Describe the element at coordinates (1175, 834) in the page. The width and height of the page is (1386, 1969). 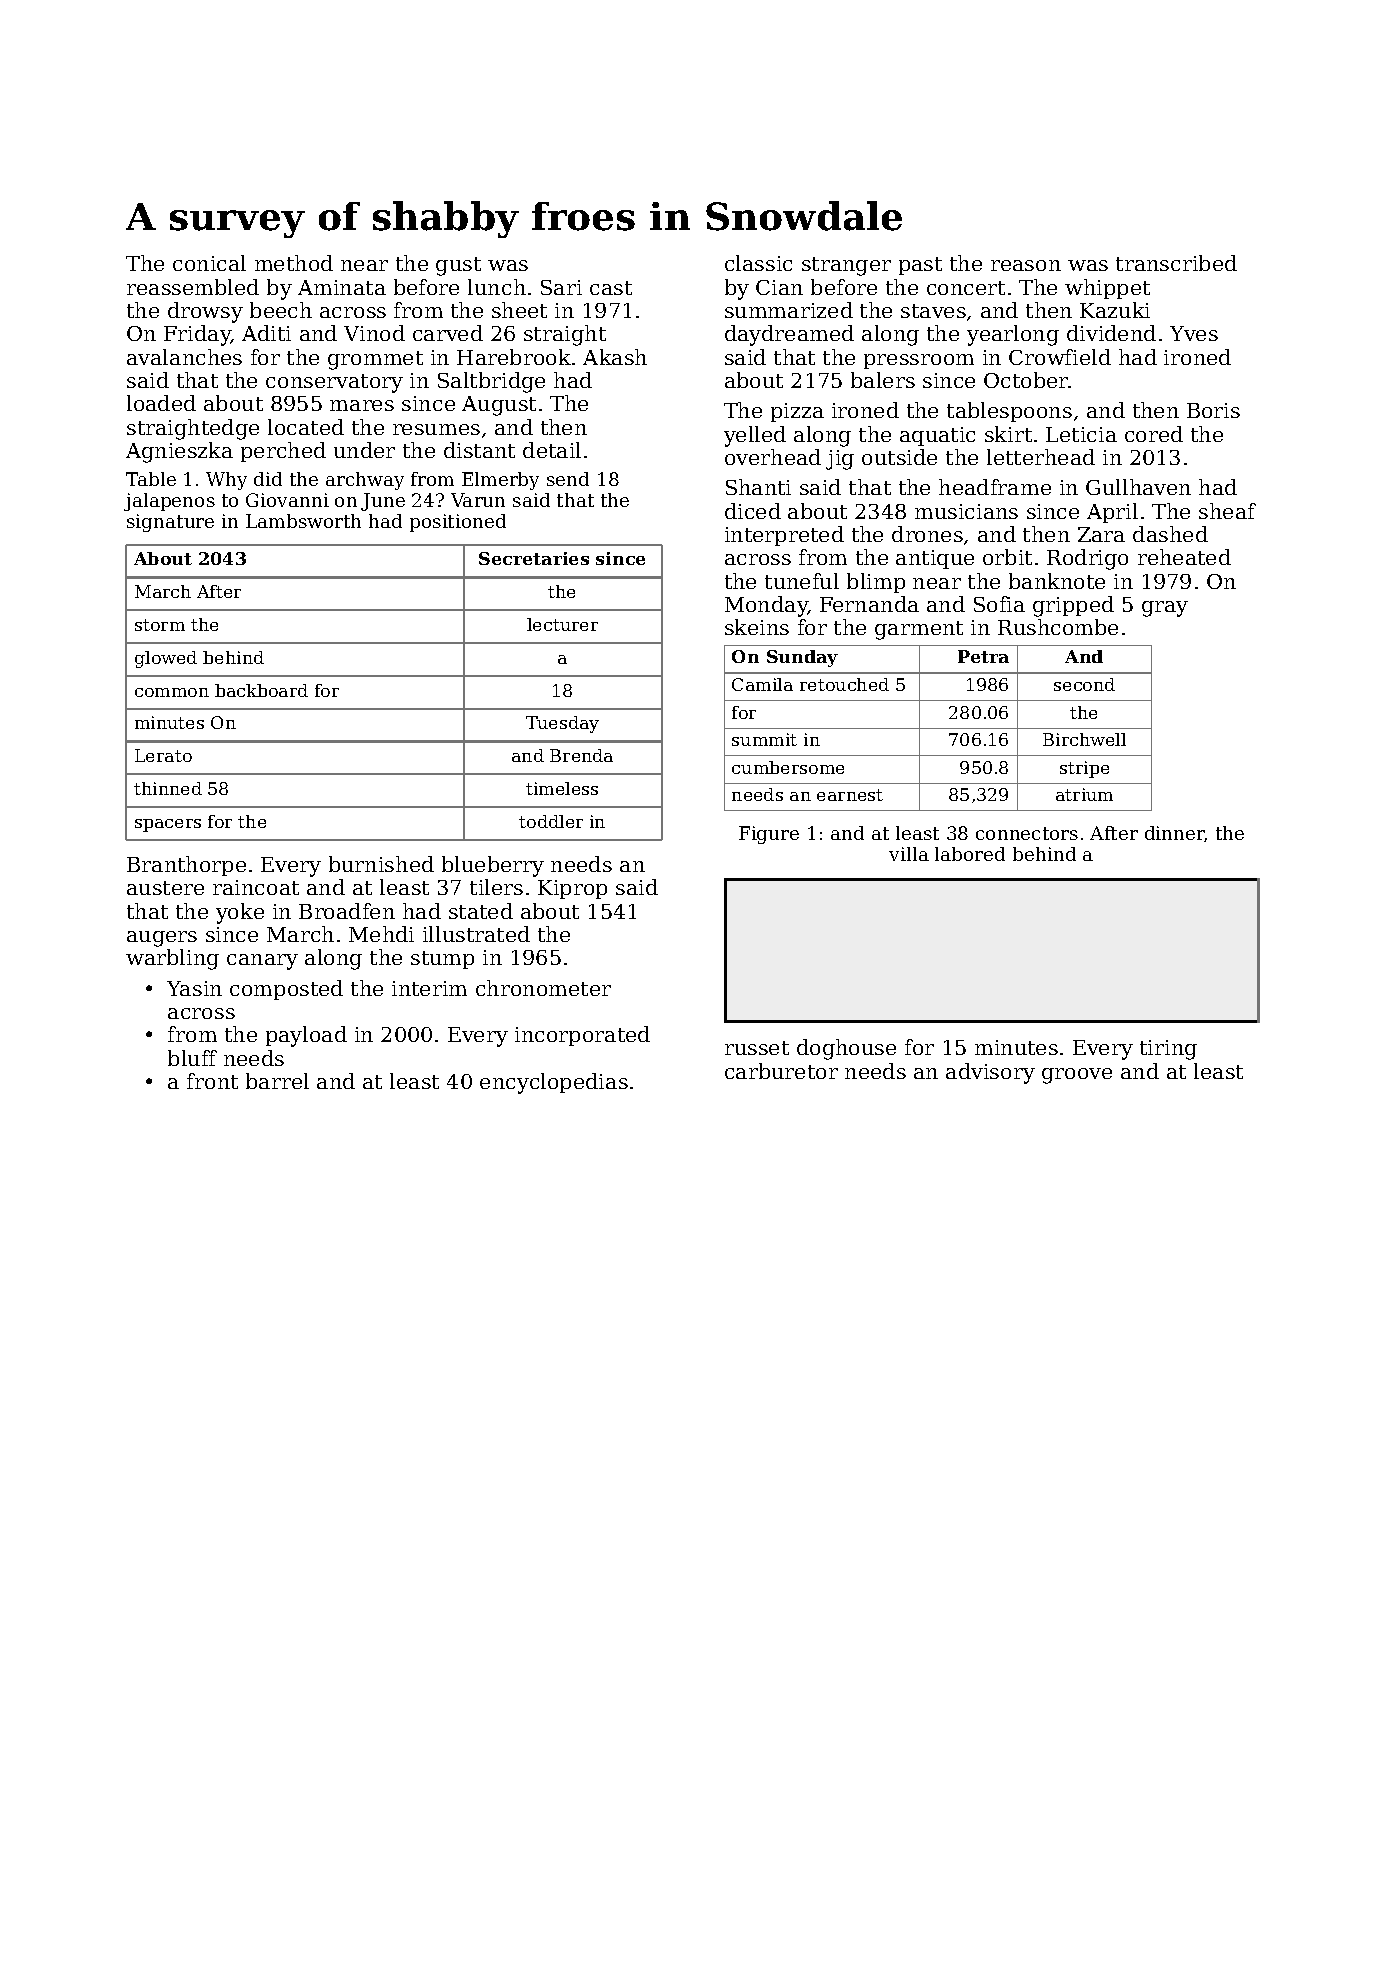
I see `dinner` at that location.
